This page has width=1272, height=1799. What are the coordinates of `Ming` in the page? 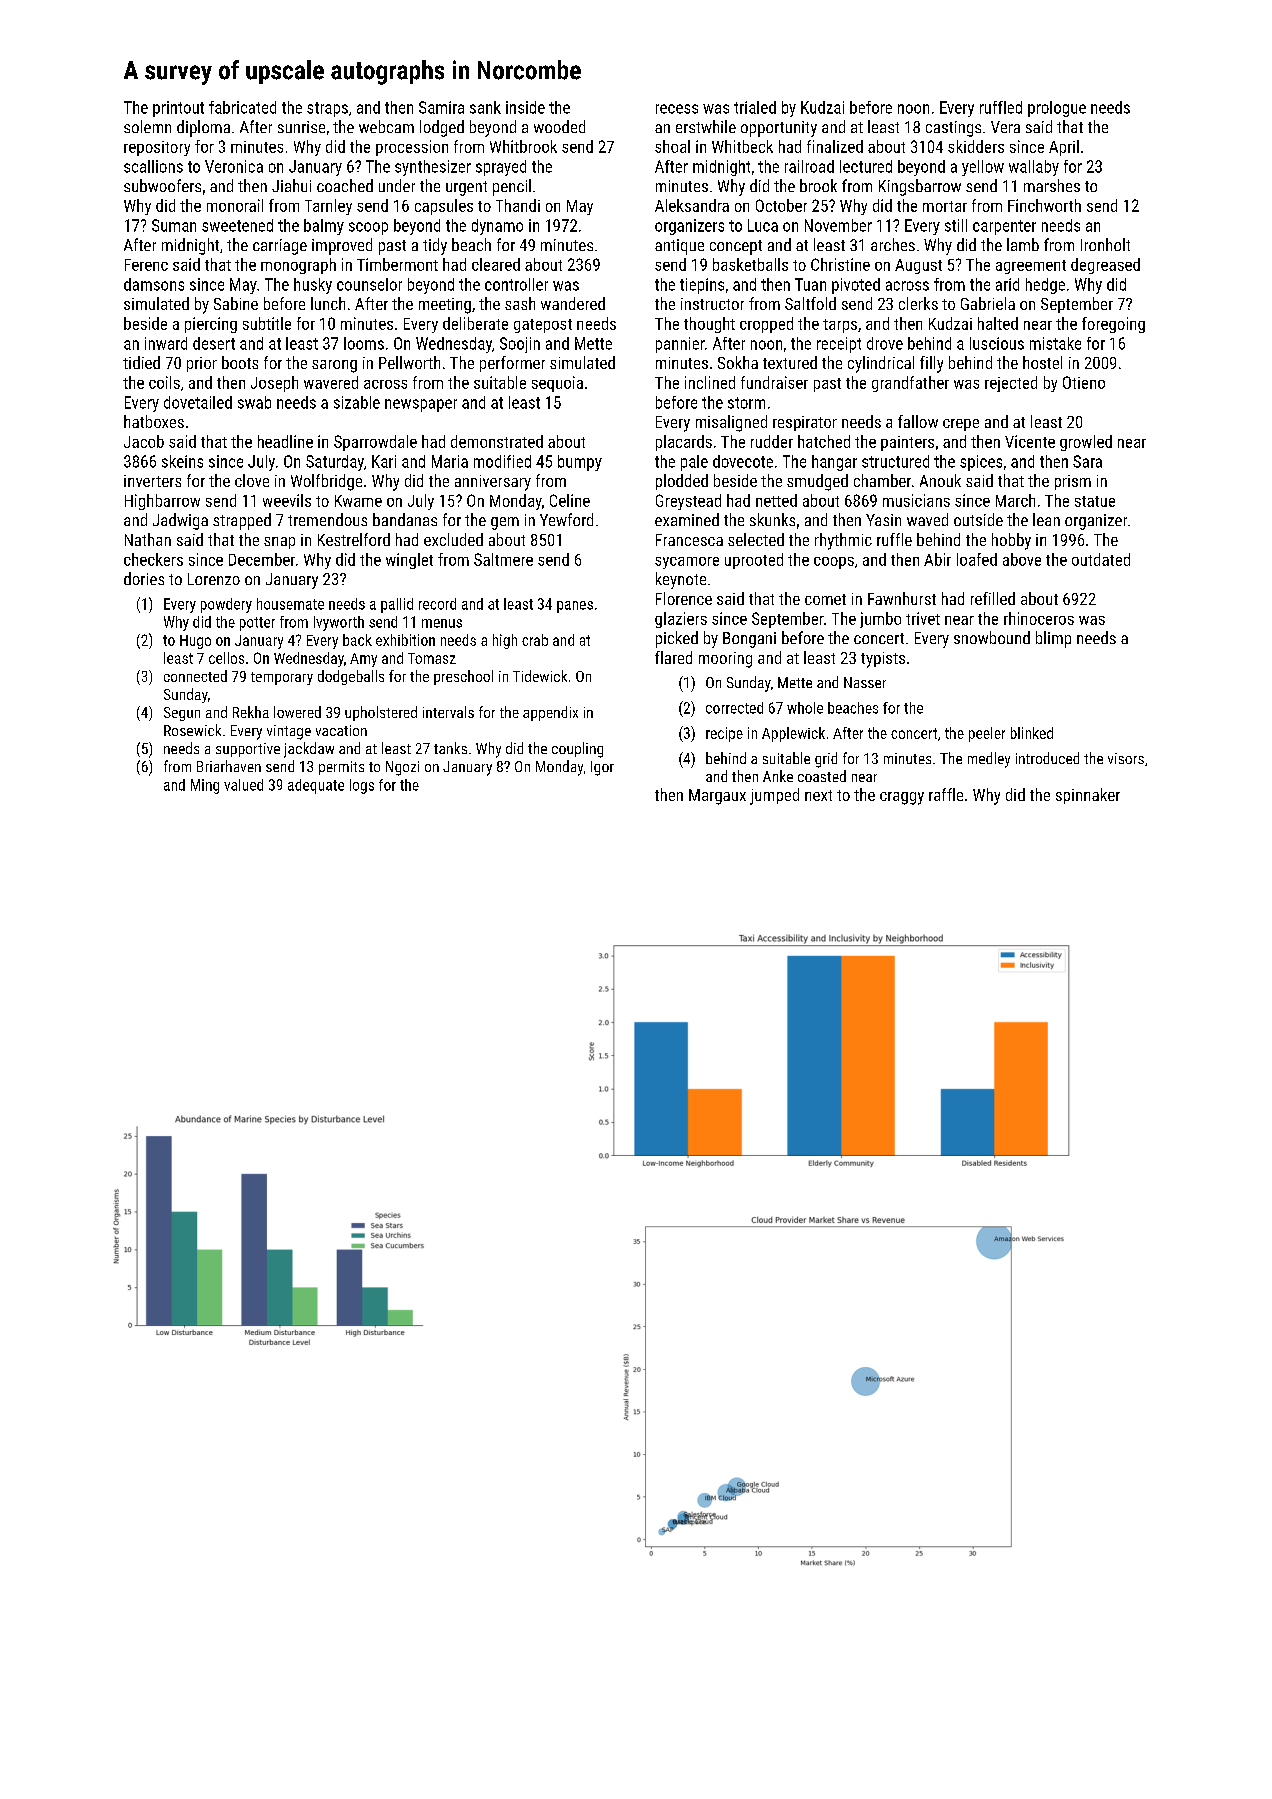 It's located at (205, 786).
